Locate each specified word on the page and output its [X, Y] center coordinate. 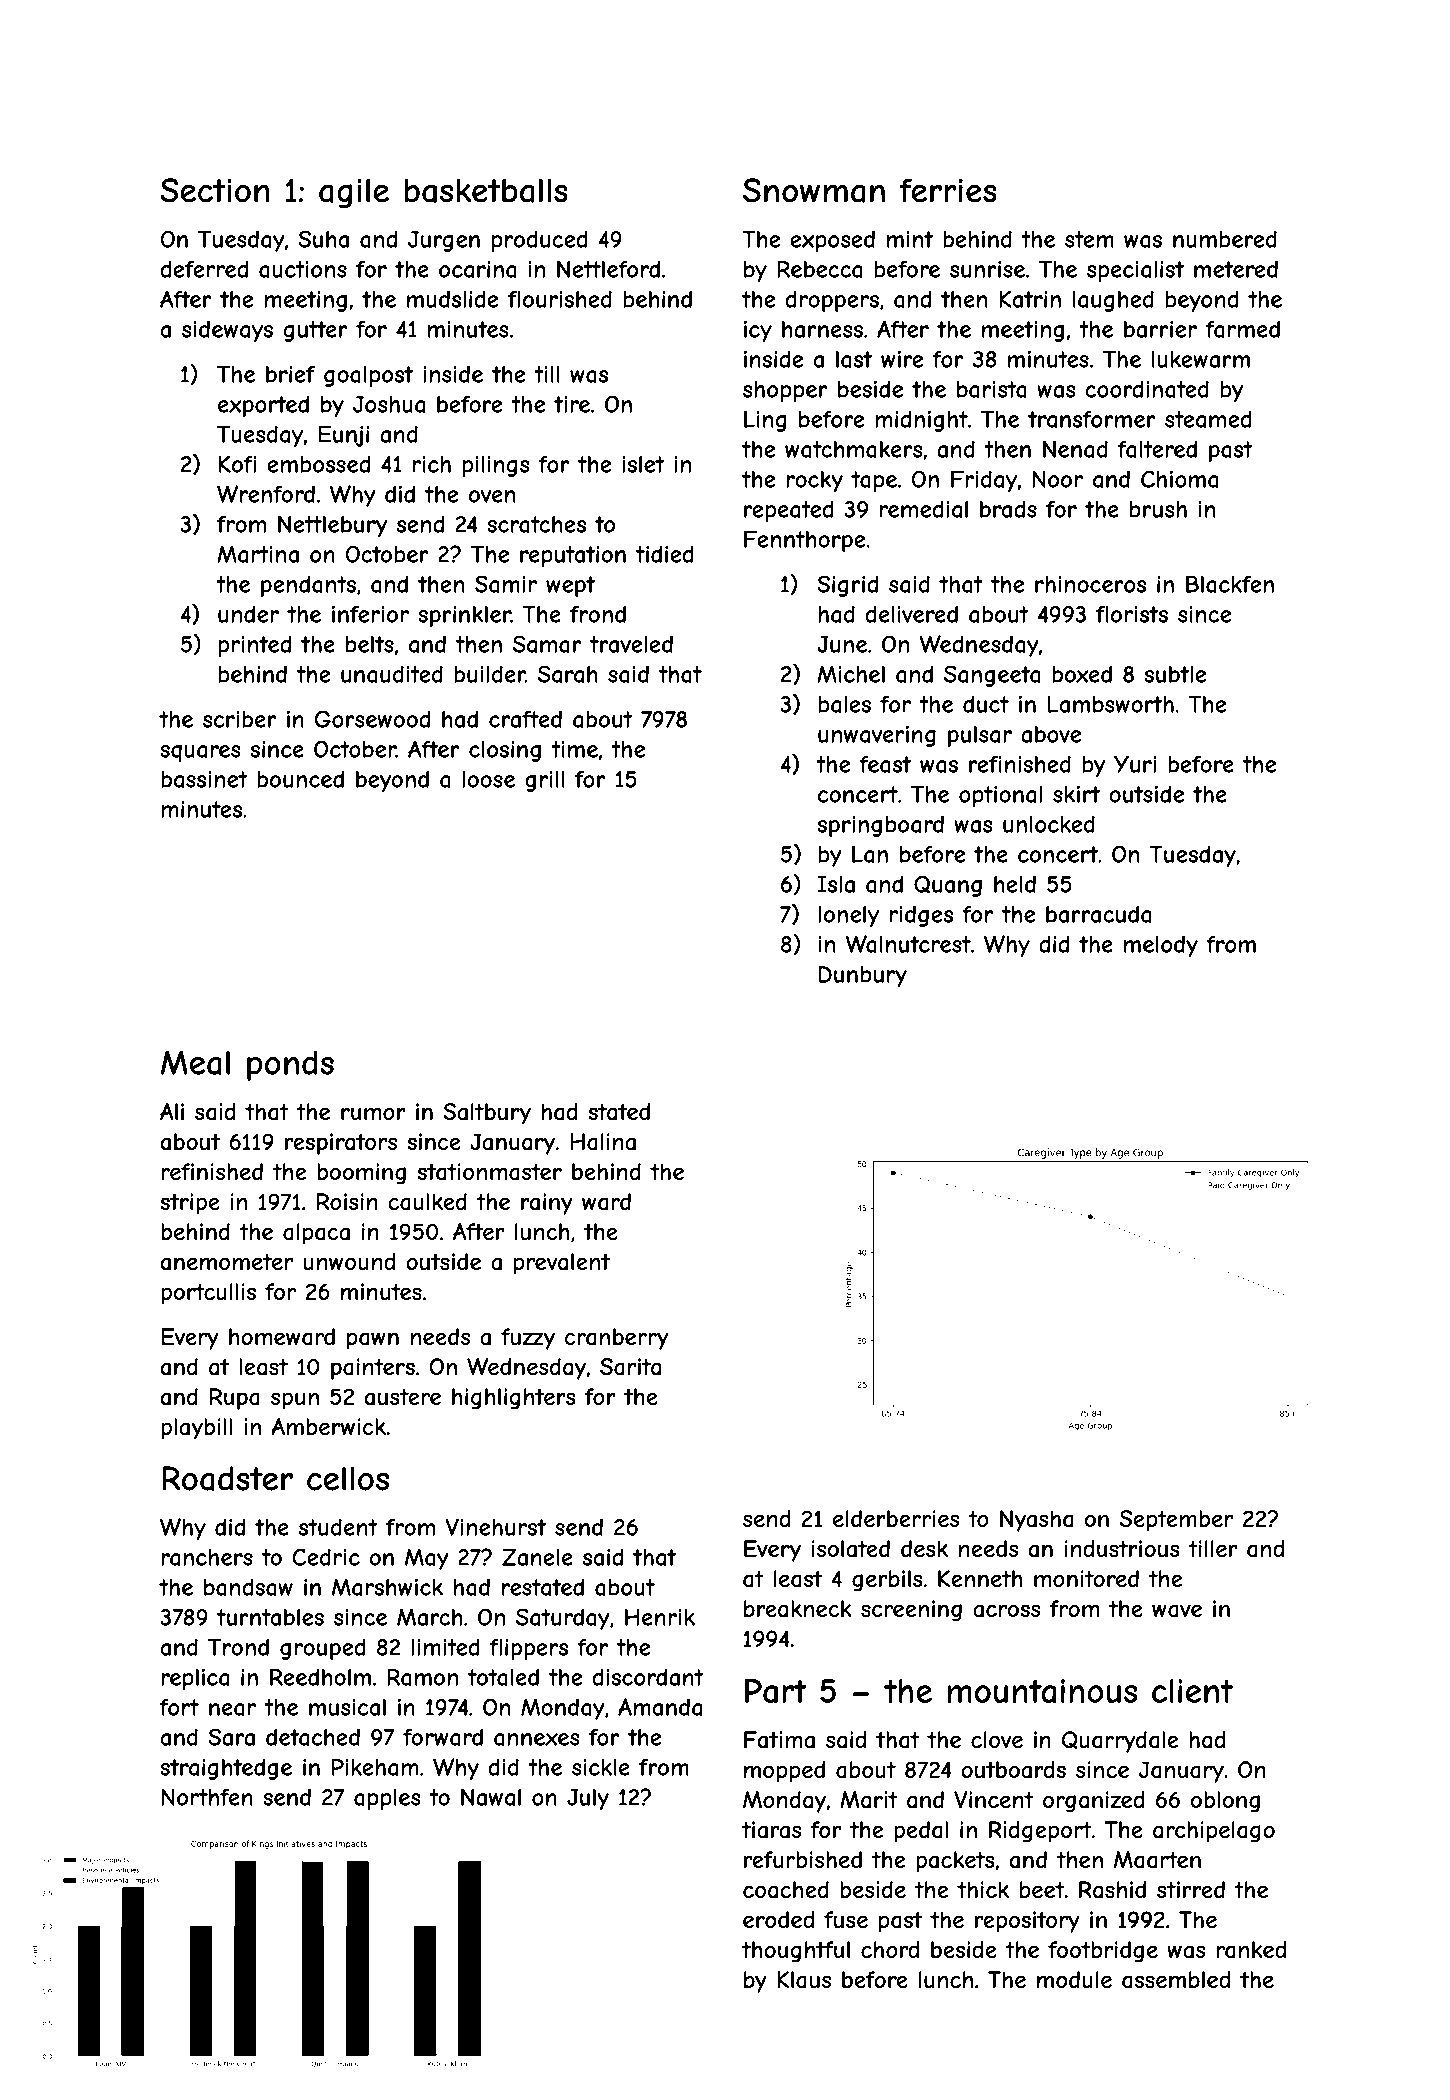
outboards [1013, 1770]
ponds [290, 1065]
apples [387, 1799]
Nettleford [608, 269]
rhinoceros [1090, 584]
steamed [1208, 419]
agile [354, 193]
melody [1161, 946]
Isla [836, 884]
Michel [851, 674]
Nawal [491, 1797]
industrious [1122, 1548]
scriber [240, 719]
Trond [238, 1647]
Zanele [537, 1557]
